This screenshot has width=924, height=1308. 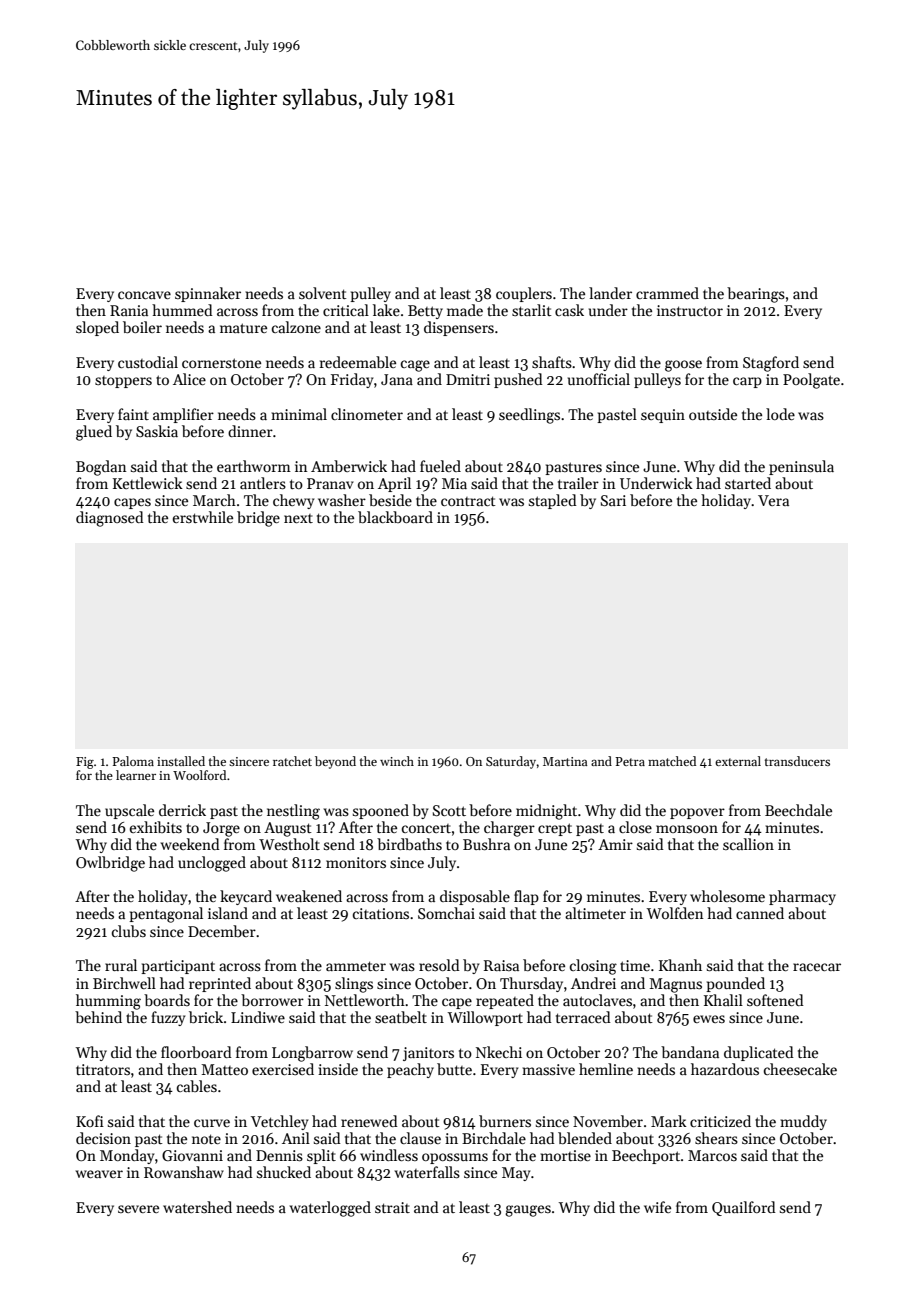 I want to click on Poolgate, so click(x=811, y=381).
